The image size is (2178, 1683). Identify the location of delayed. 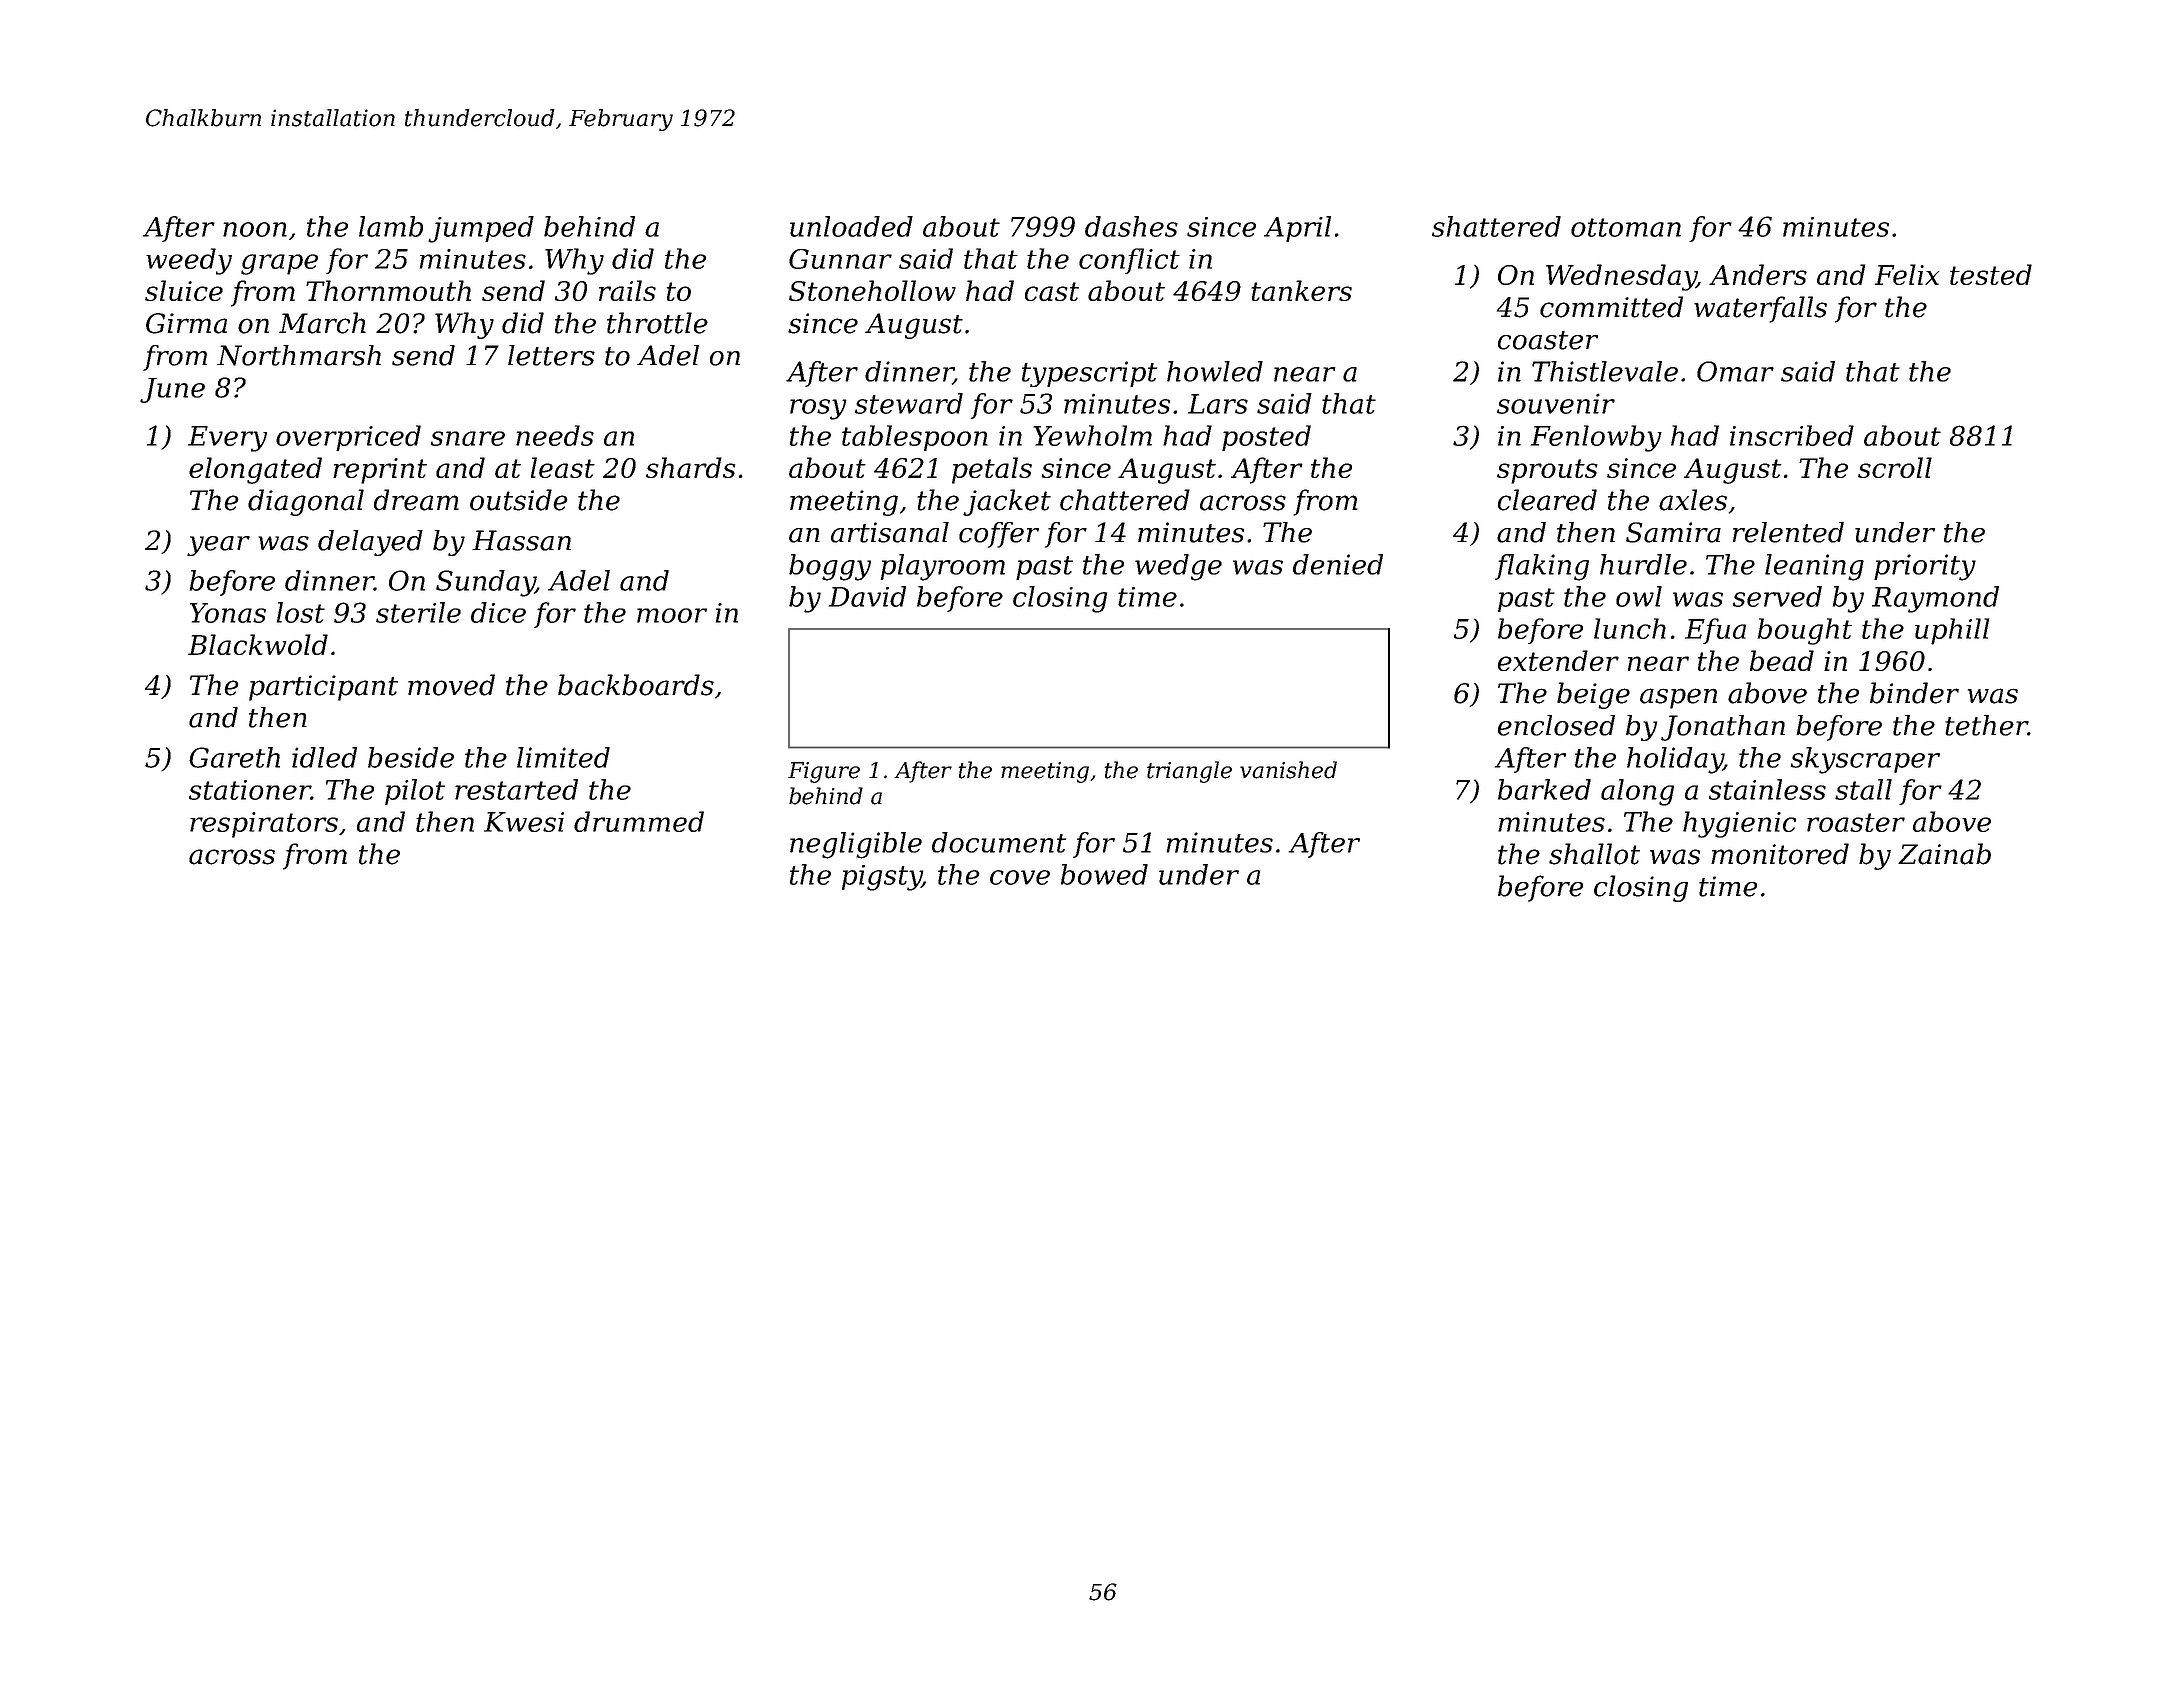
(370, 543).
